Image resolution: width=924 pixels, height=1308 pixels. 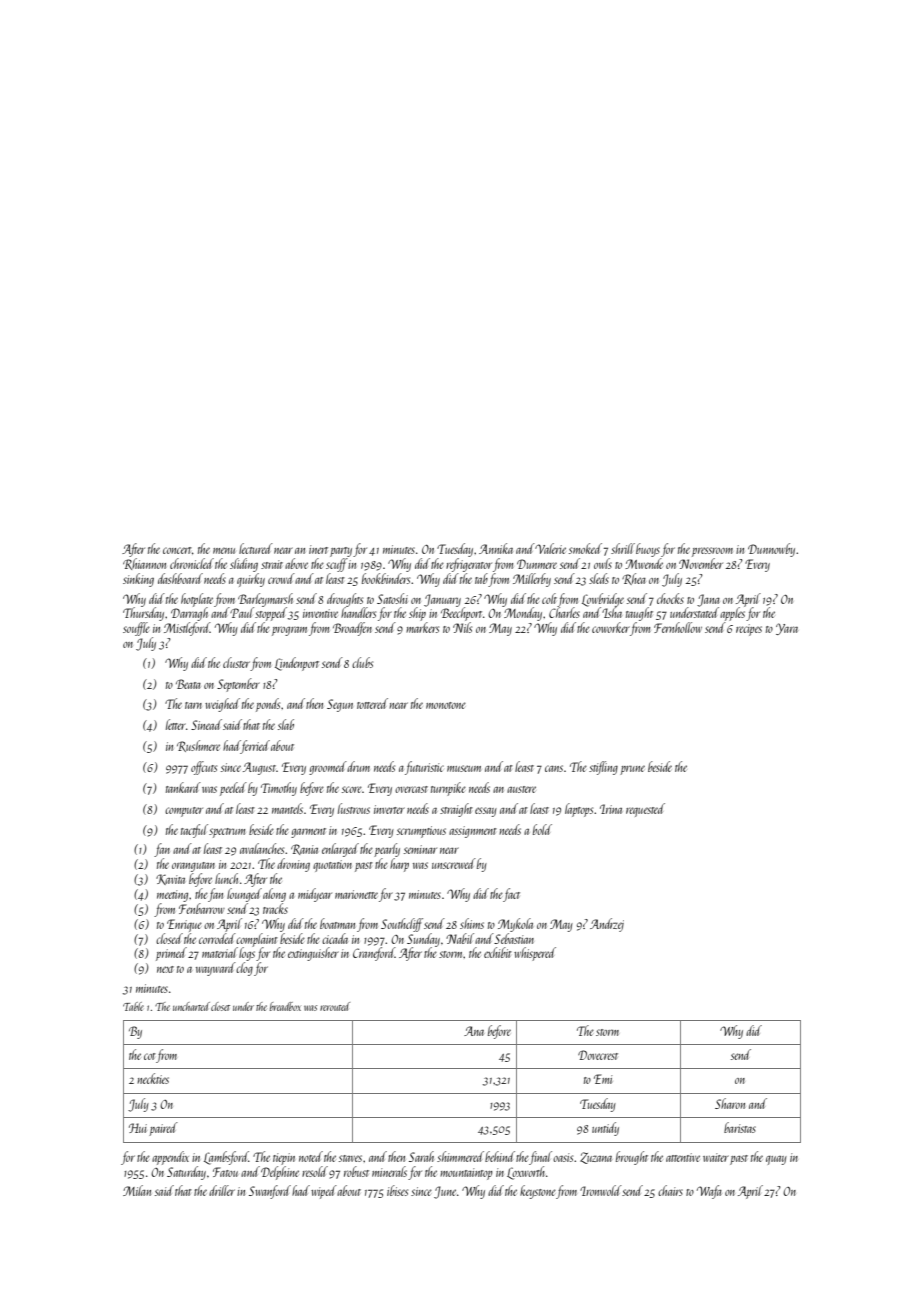 What do you see at coordinates (749, 630) in the page?
I see `recipes` at bounding box center [749, 630].
